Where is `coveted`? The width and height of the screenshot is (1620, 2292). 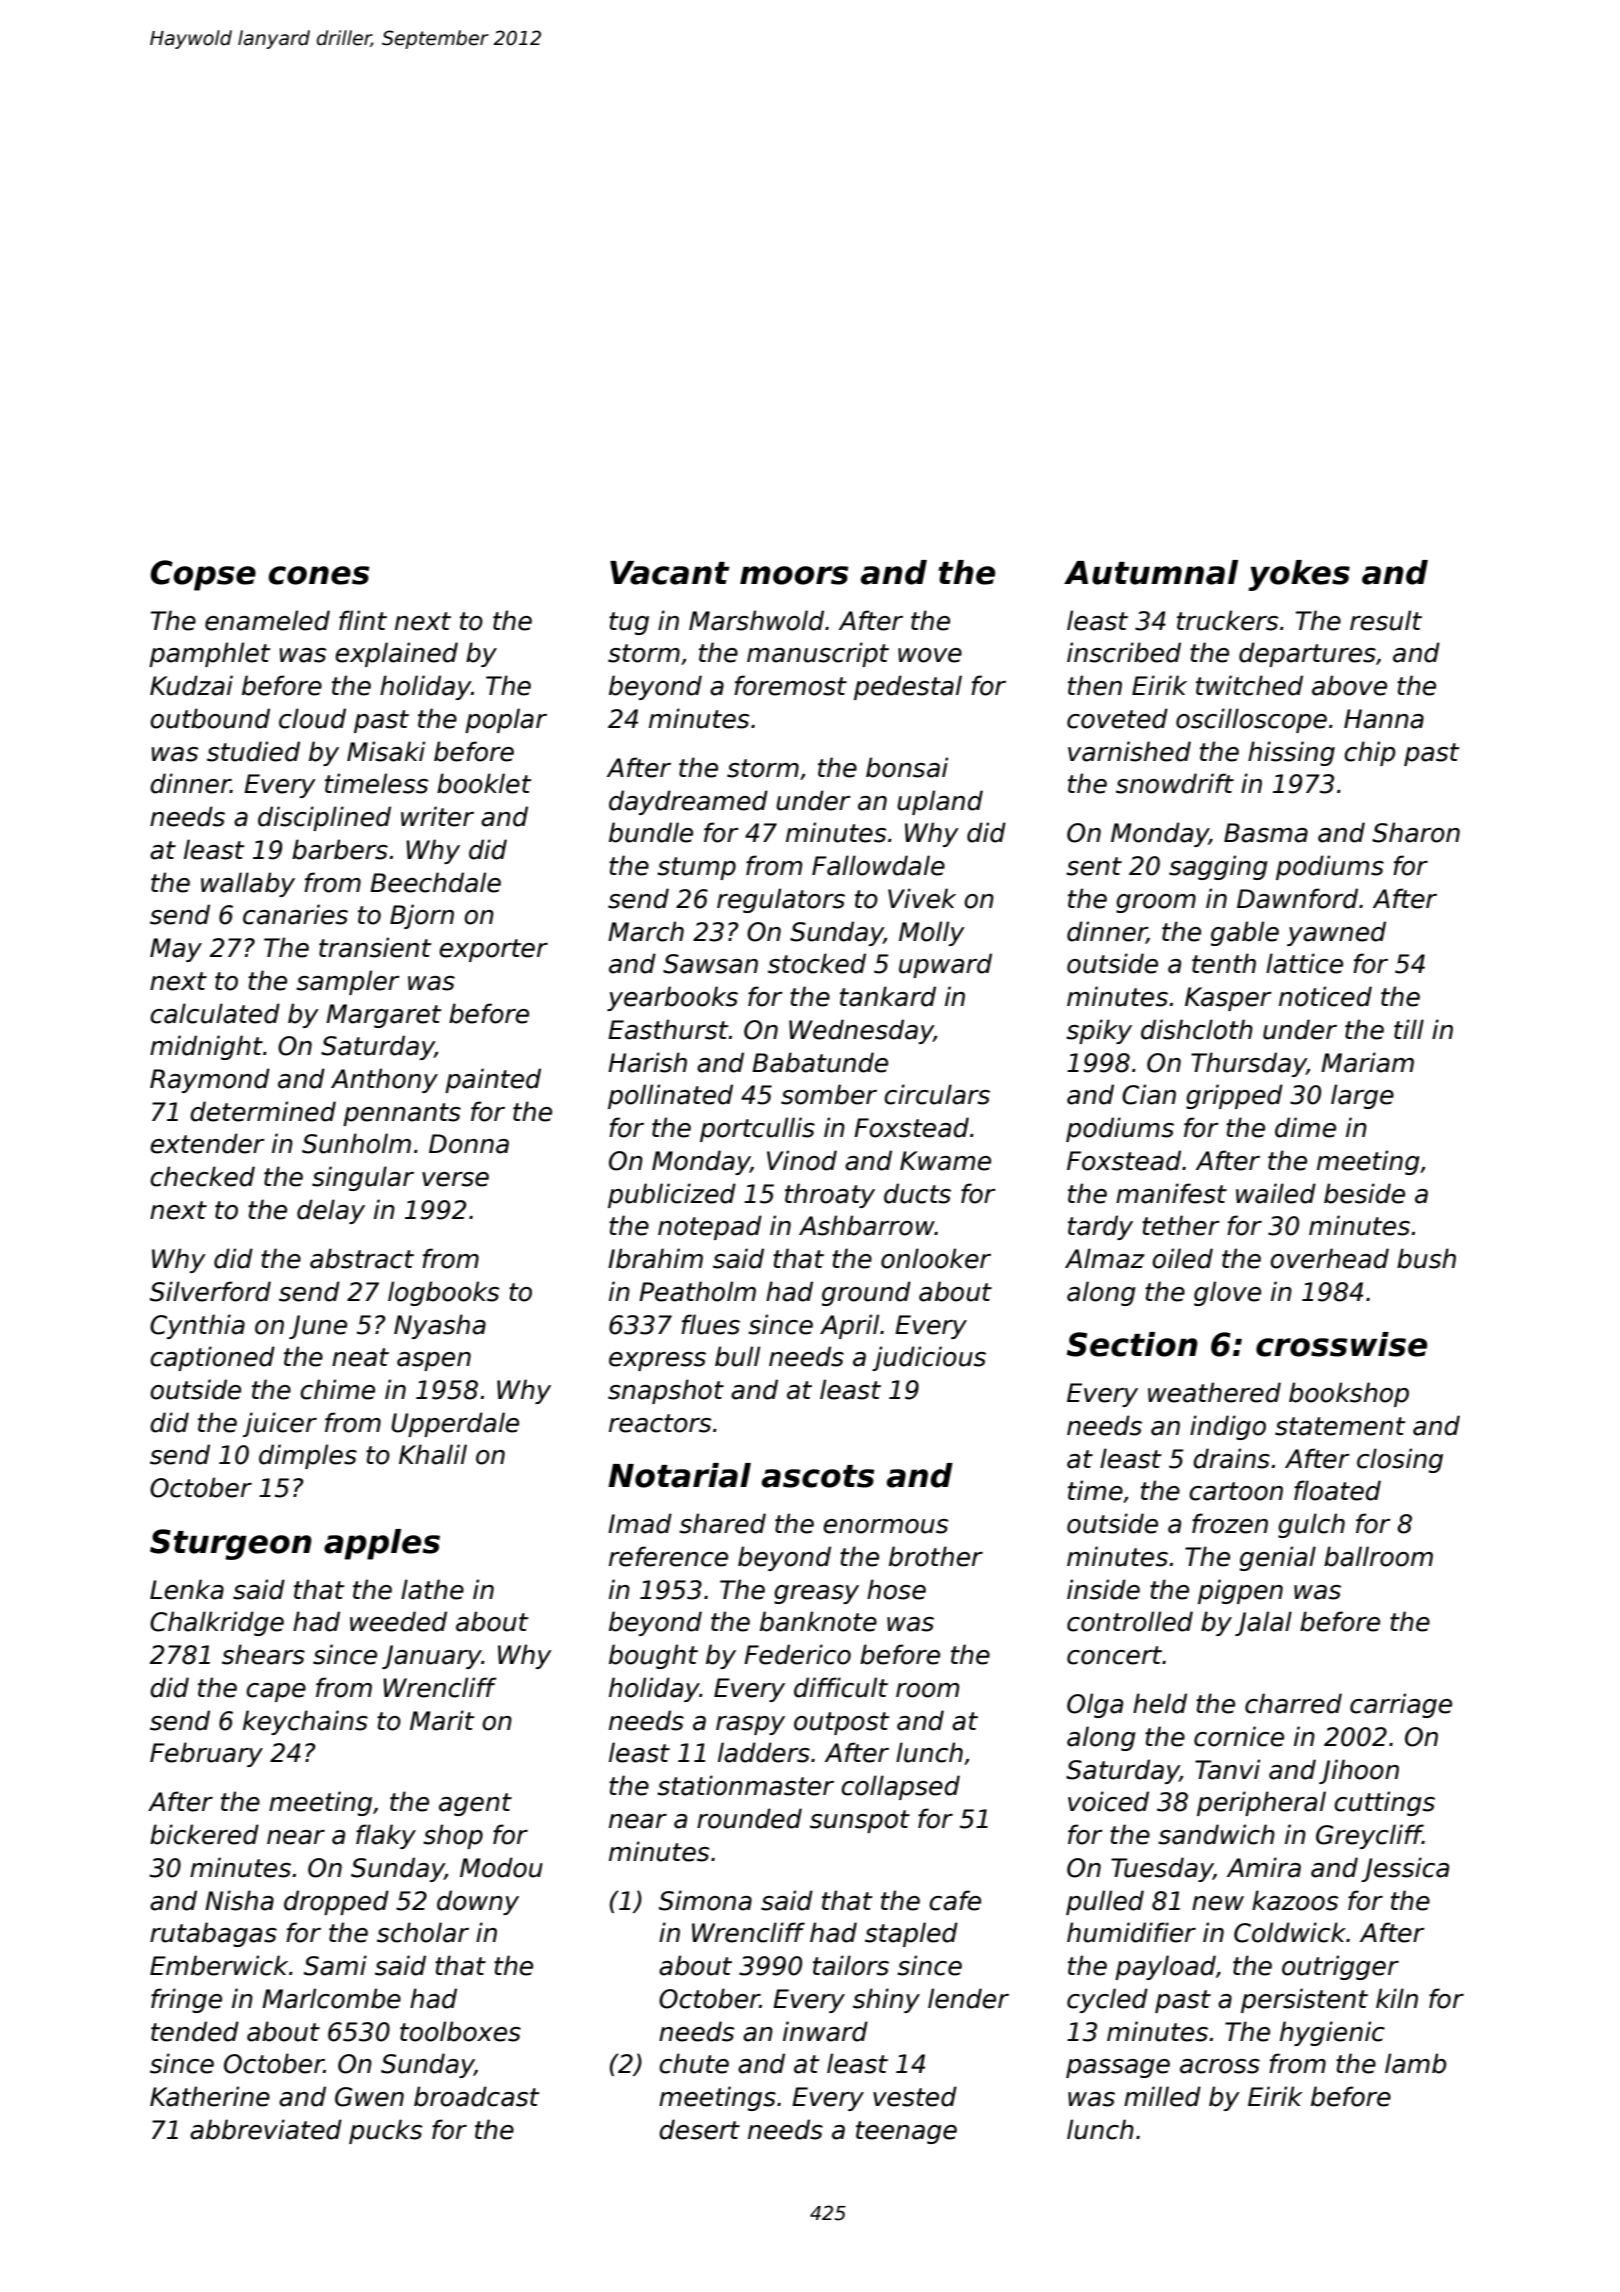 coveted is located at coordinates (1117, 718).
